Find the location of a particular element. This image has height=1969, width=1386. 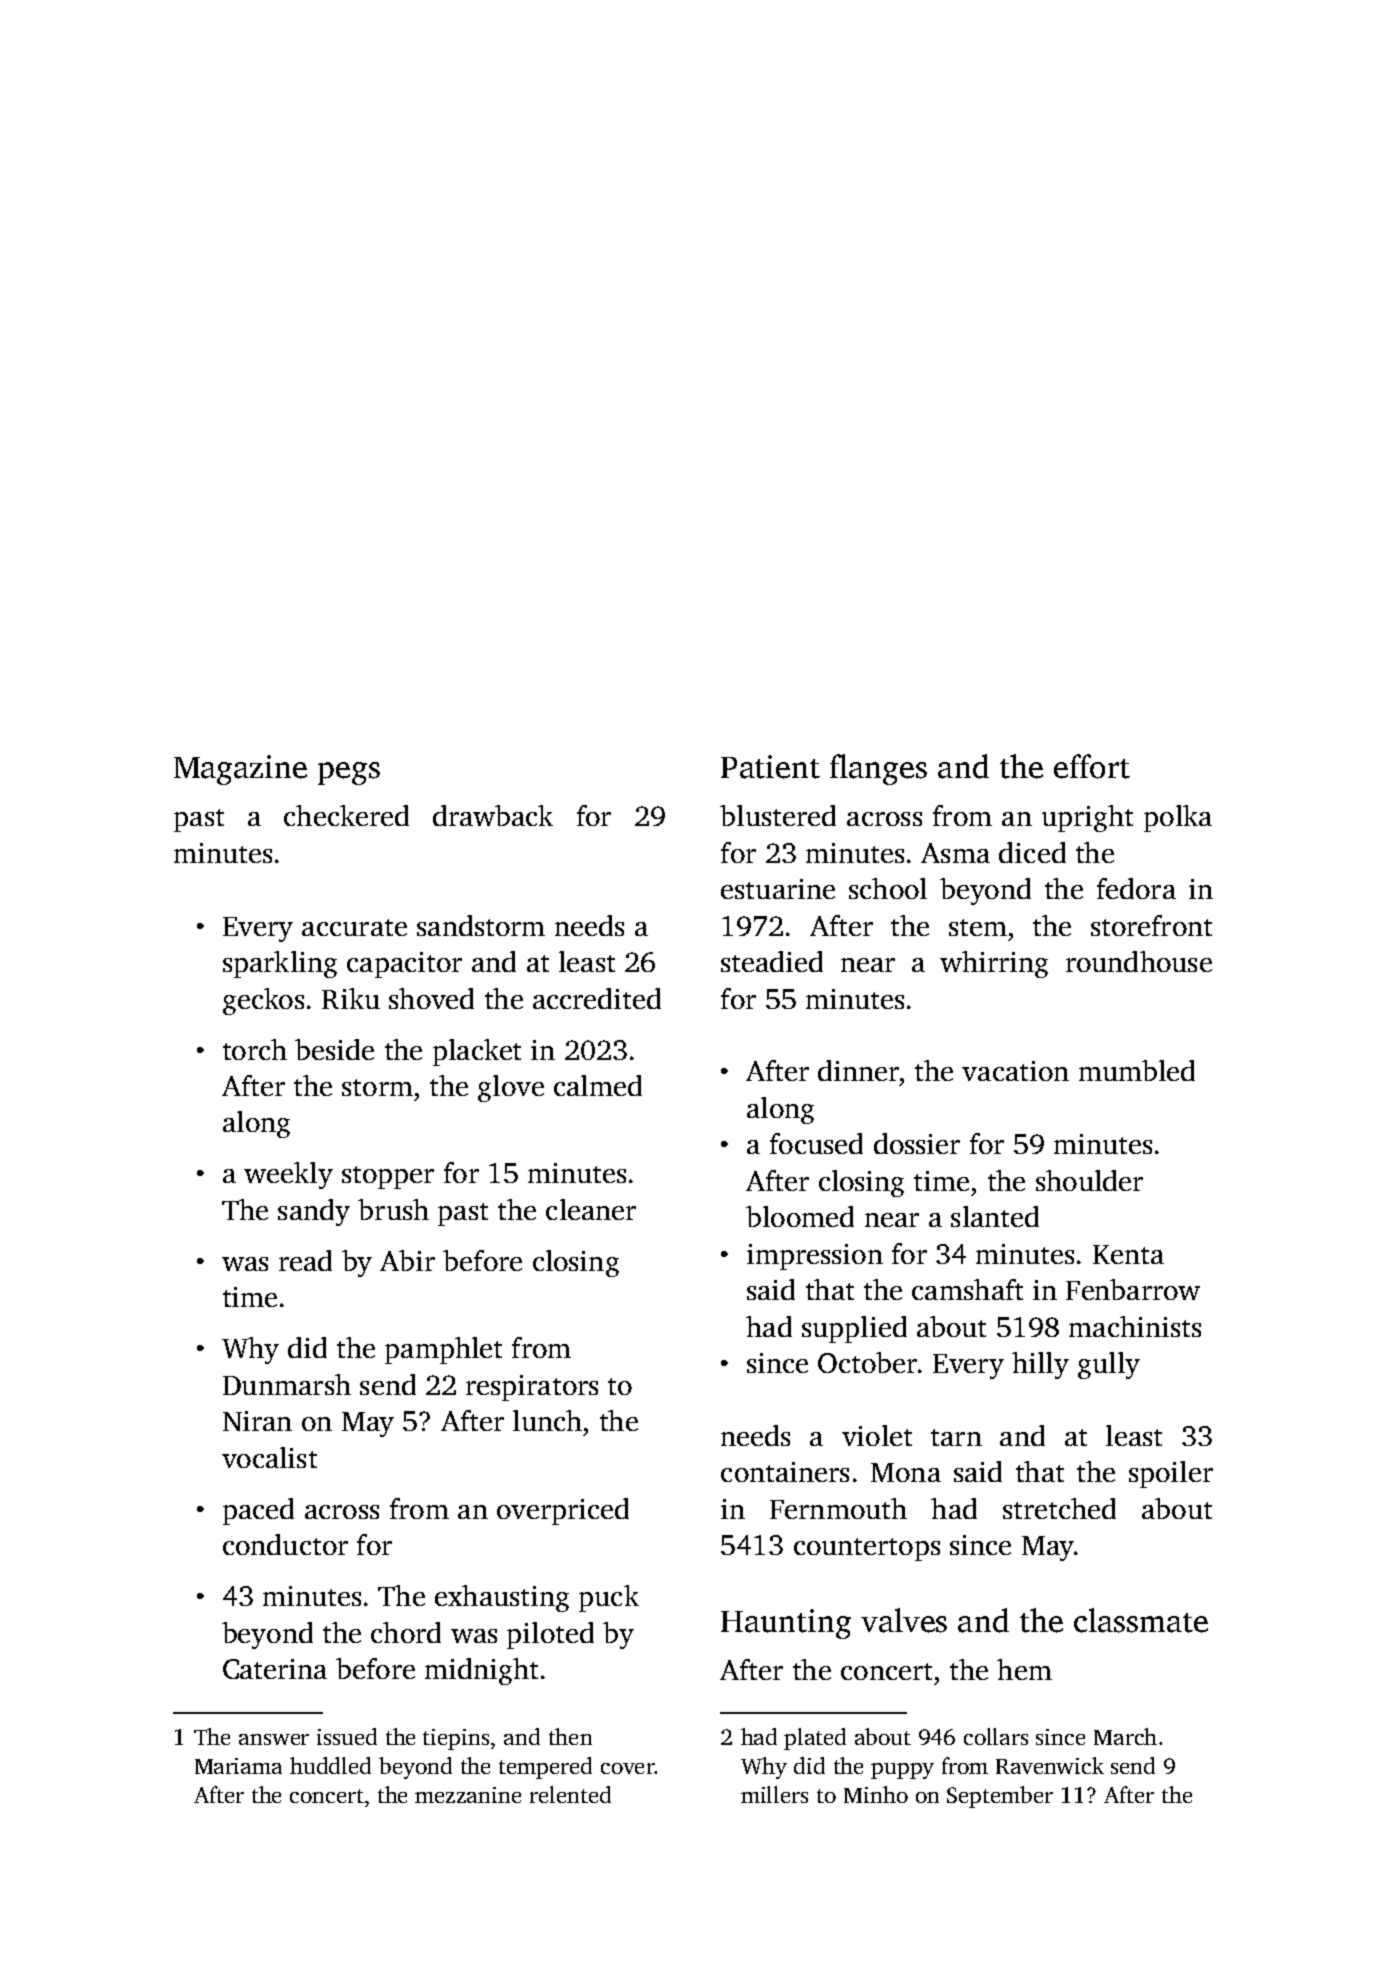

October is located at coordinates (867, 1362).
